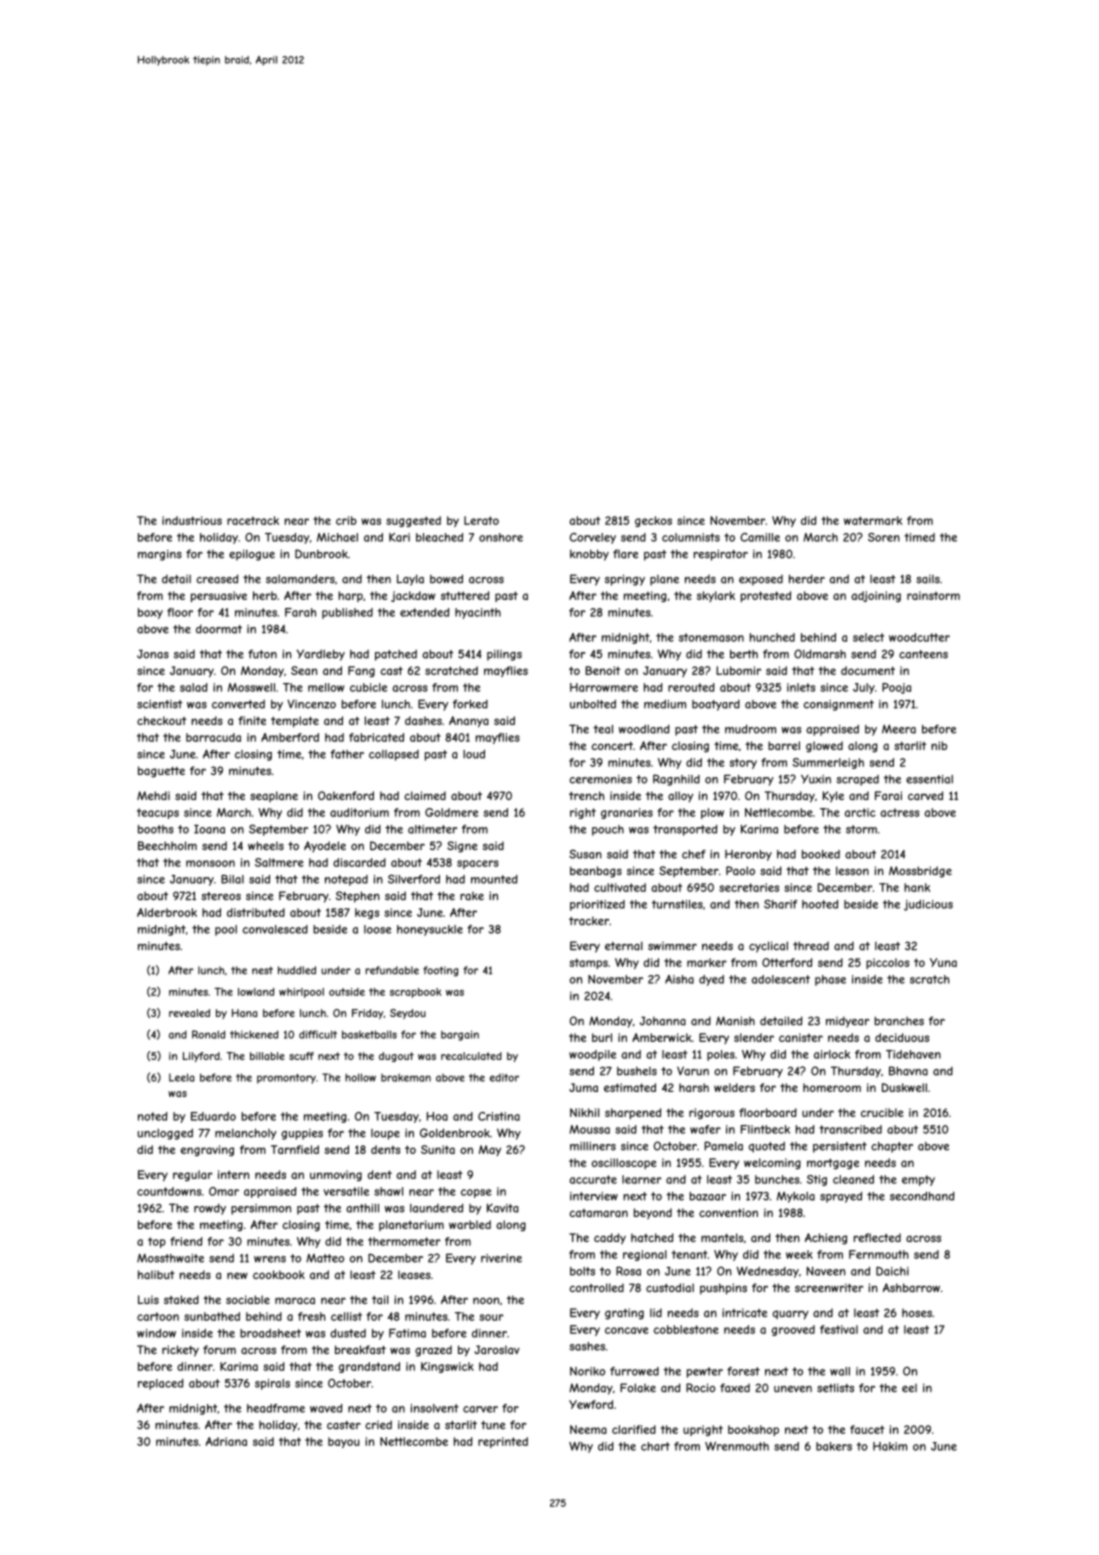 The width and height of the document is (1099, 1555). I want to click on geckos, so click(653, 521).
